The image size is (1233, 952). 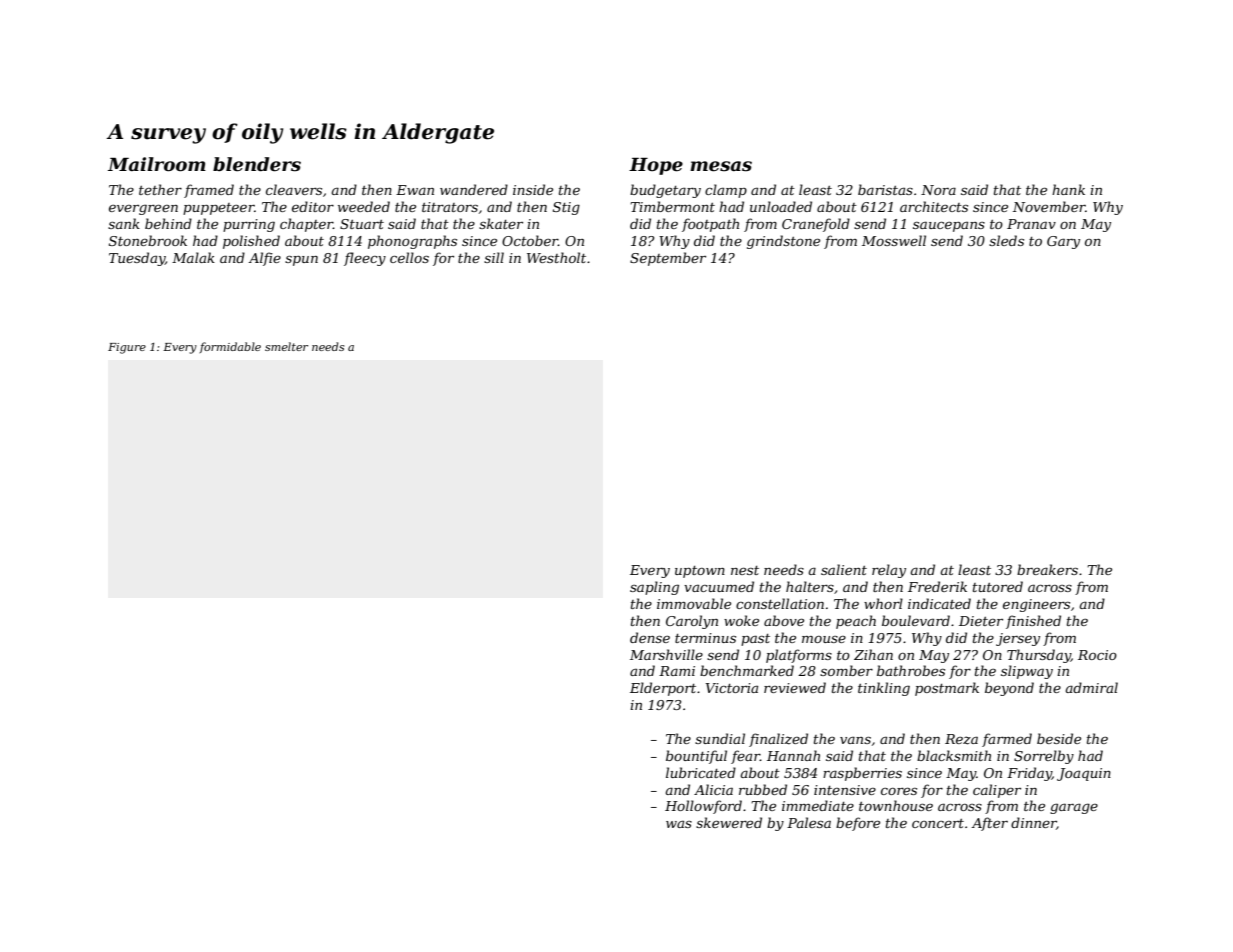 I want to click on Gary, so click(x=1063, y=242).
